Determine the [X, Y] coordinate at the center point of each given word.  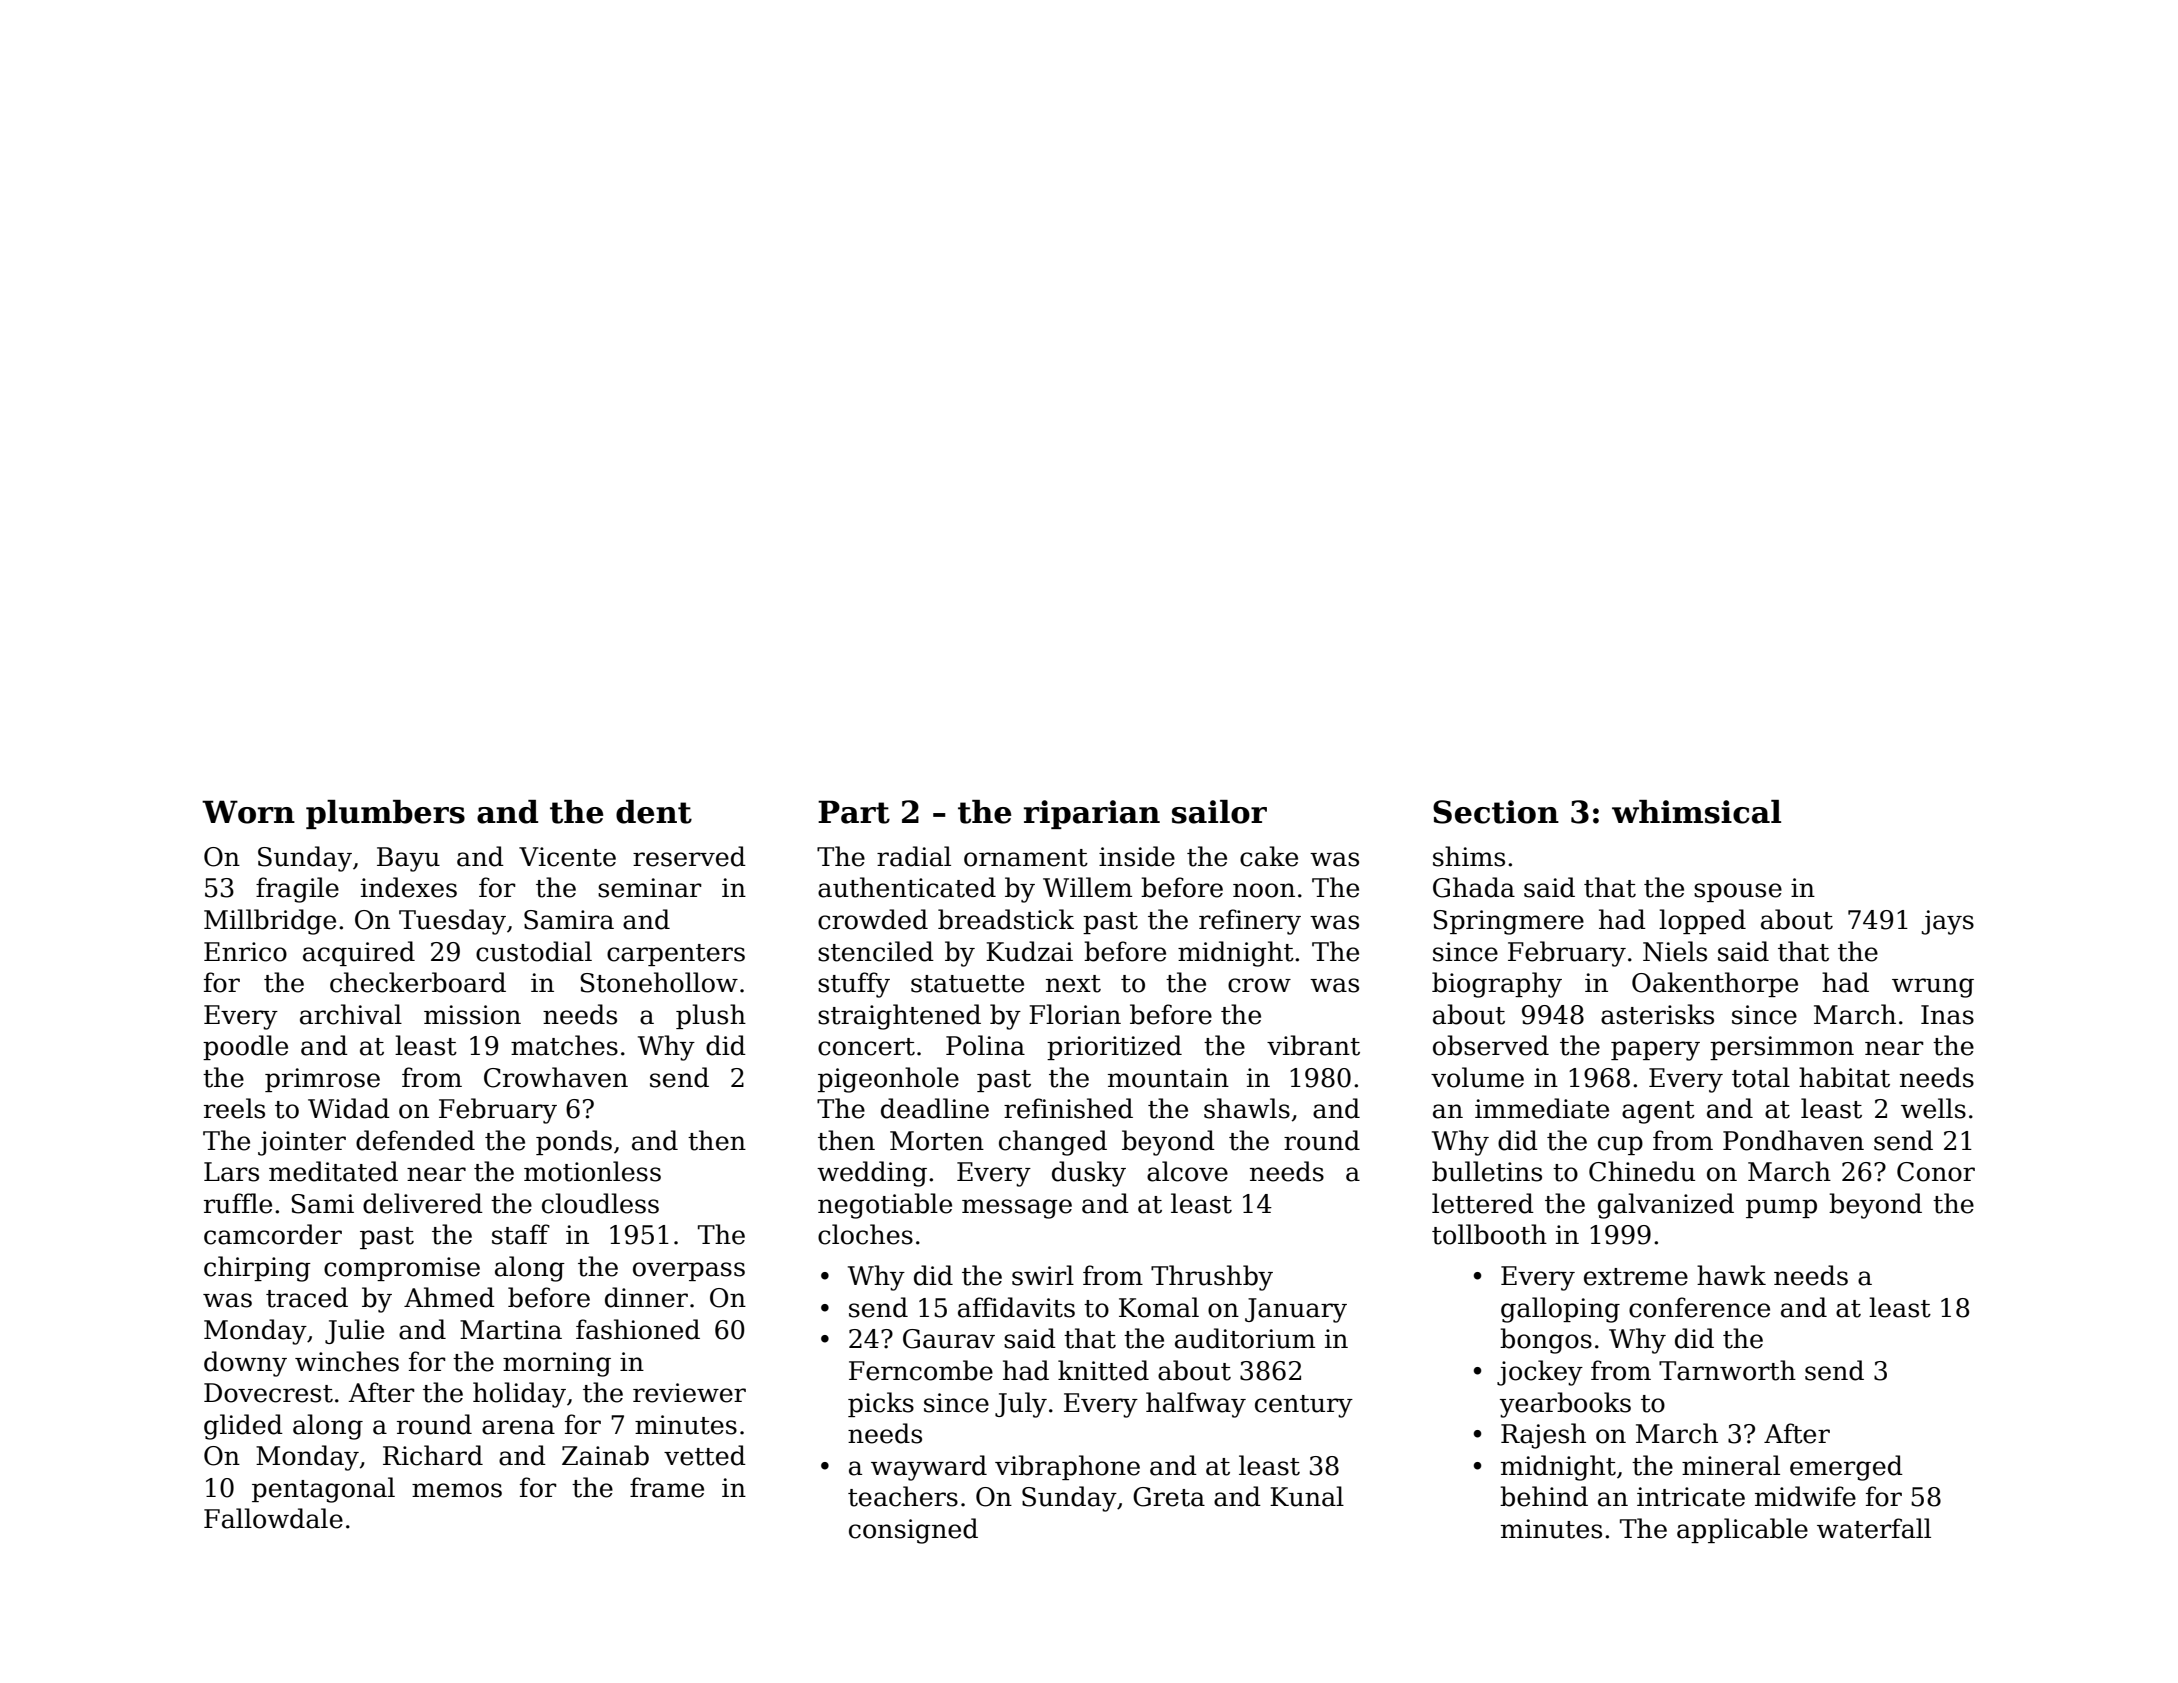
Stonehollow [659, 982]
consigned [913, 1531]
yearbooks [1565, 1405]
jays [1948, 922]
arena [518, 1427]
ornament [1026, 858]
